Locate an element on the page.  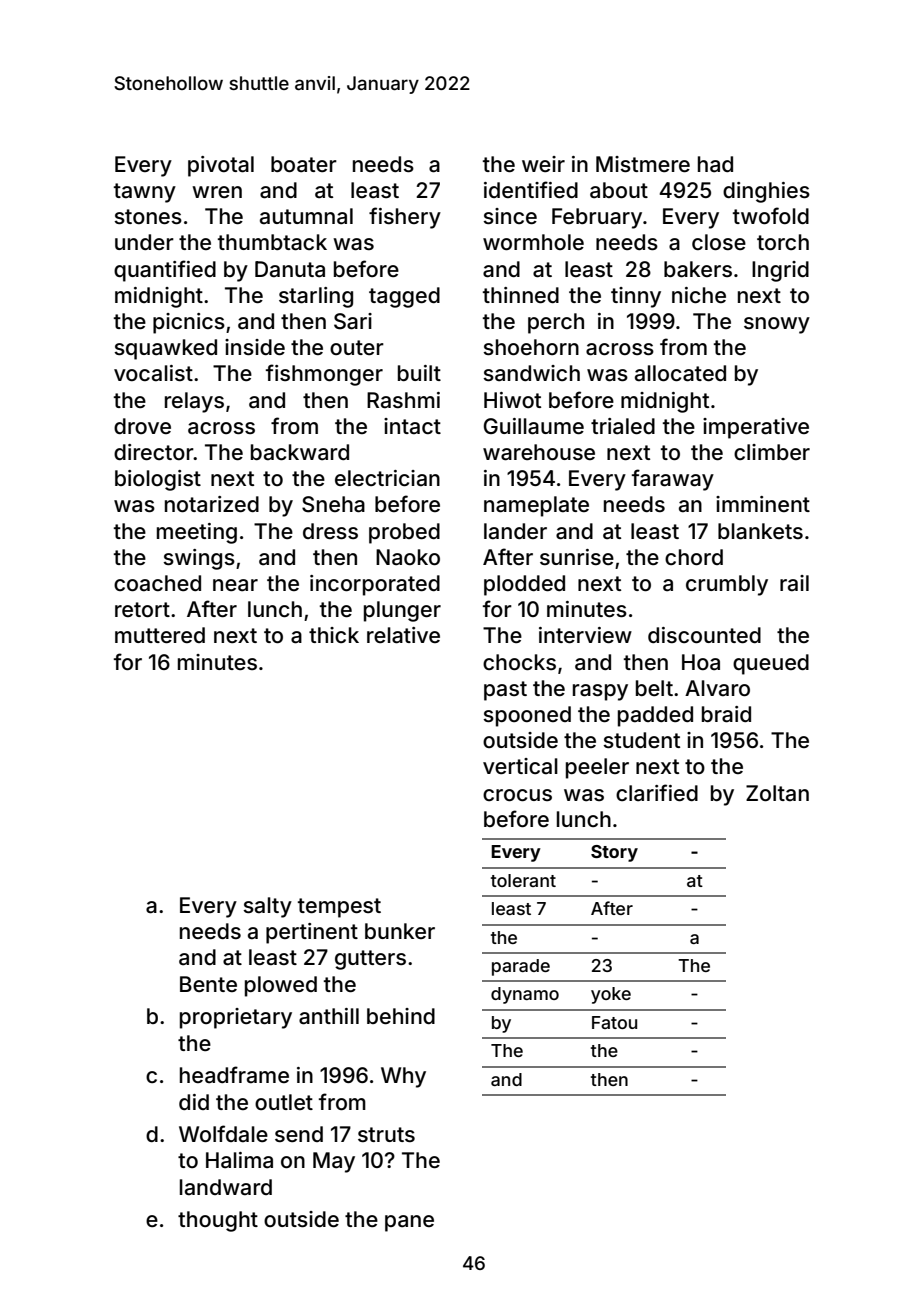
fishery is located at coordinates (405, 218).
